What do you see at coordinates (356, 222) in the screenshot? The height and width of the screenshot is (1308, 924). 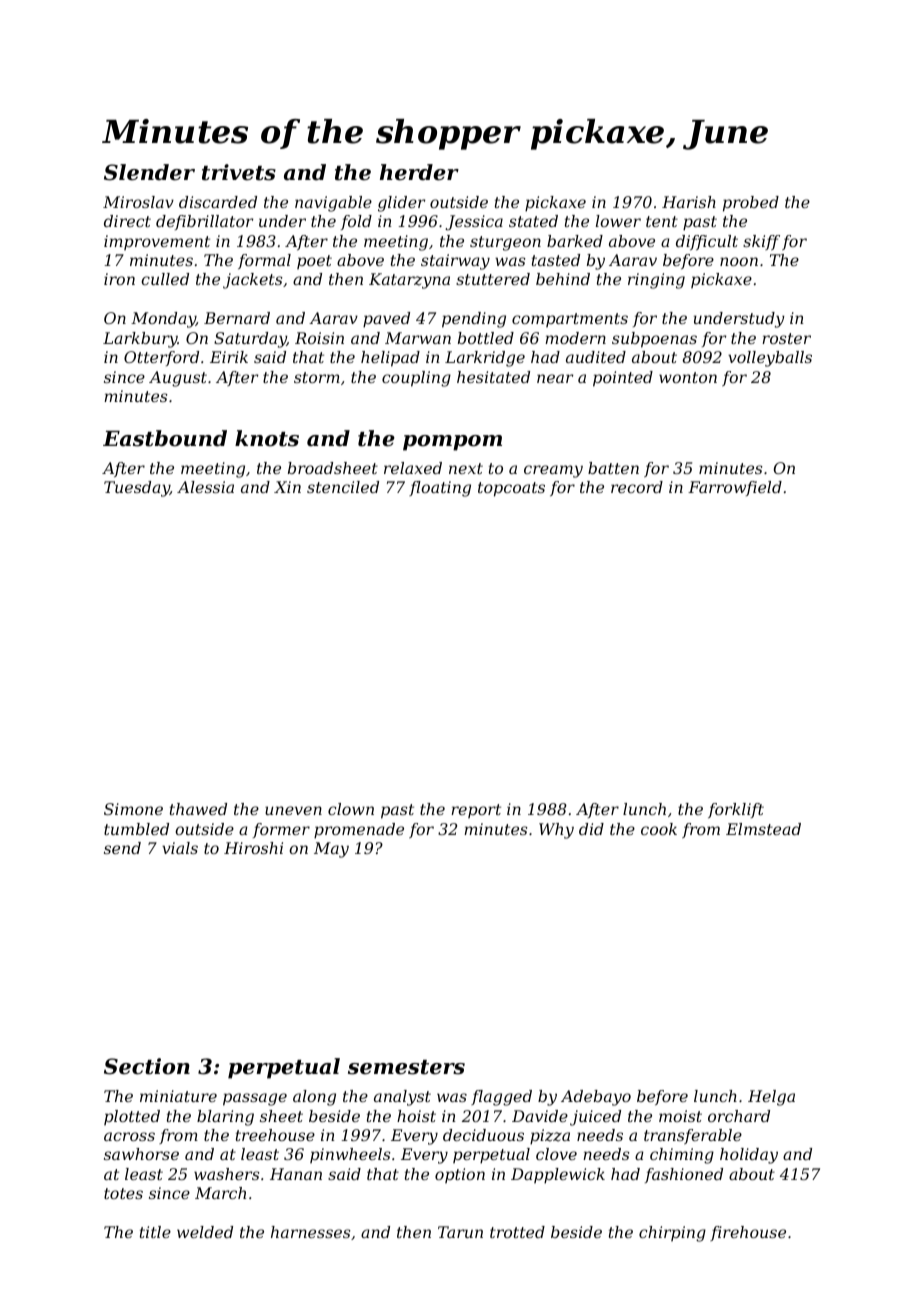 I see `fold` at bounding box center [356, 222].
